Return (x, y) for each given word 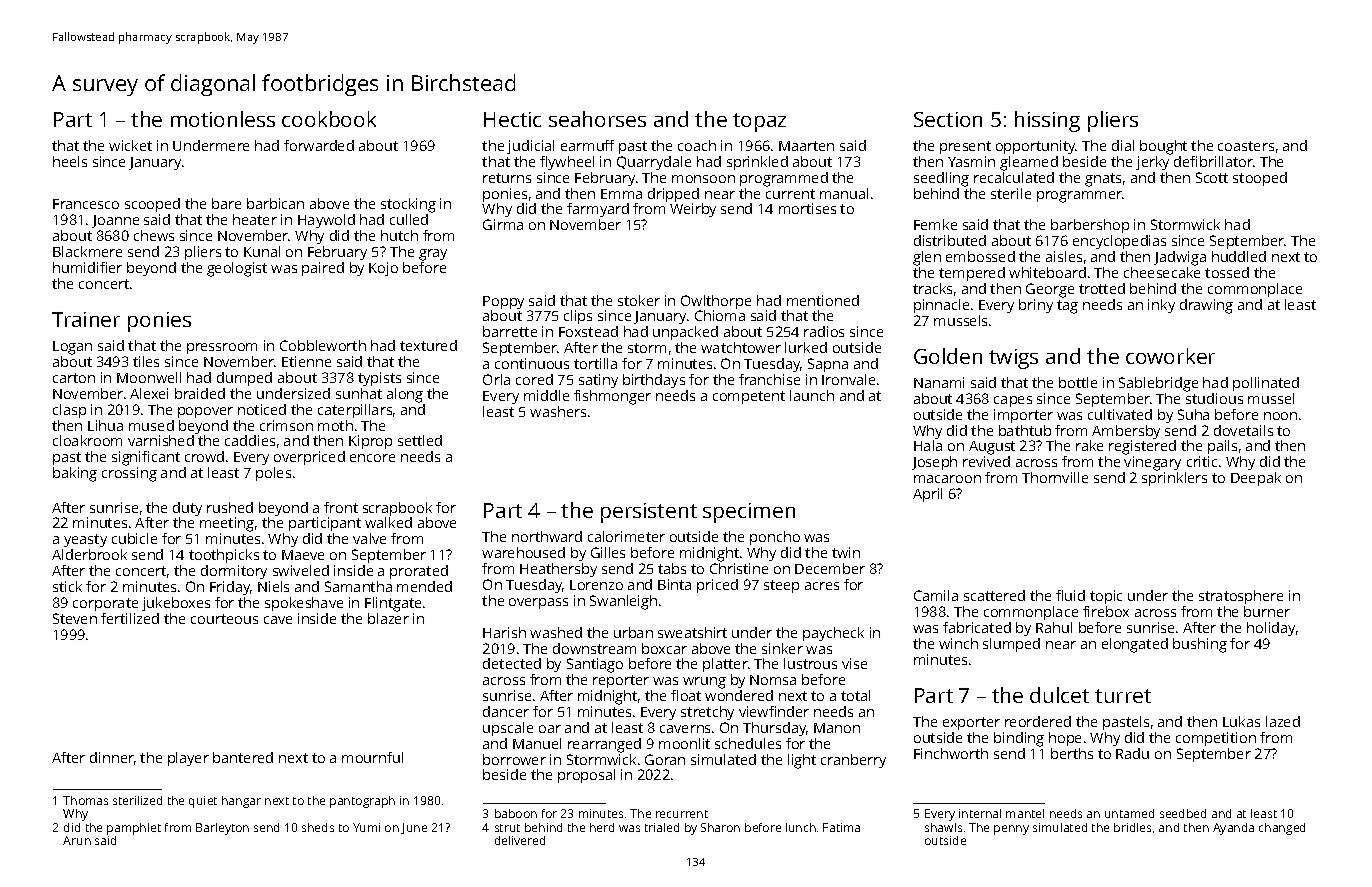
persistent (649, 513)
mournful (372, 757)
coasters (1246, 146)
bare (226, 203)
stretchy (707, 713)
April (927, 495)
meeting (227, 524)
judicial (530, 147)
